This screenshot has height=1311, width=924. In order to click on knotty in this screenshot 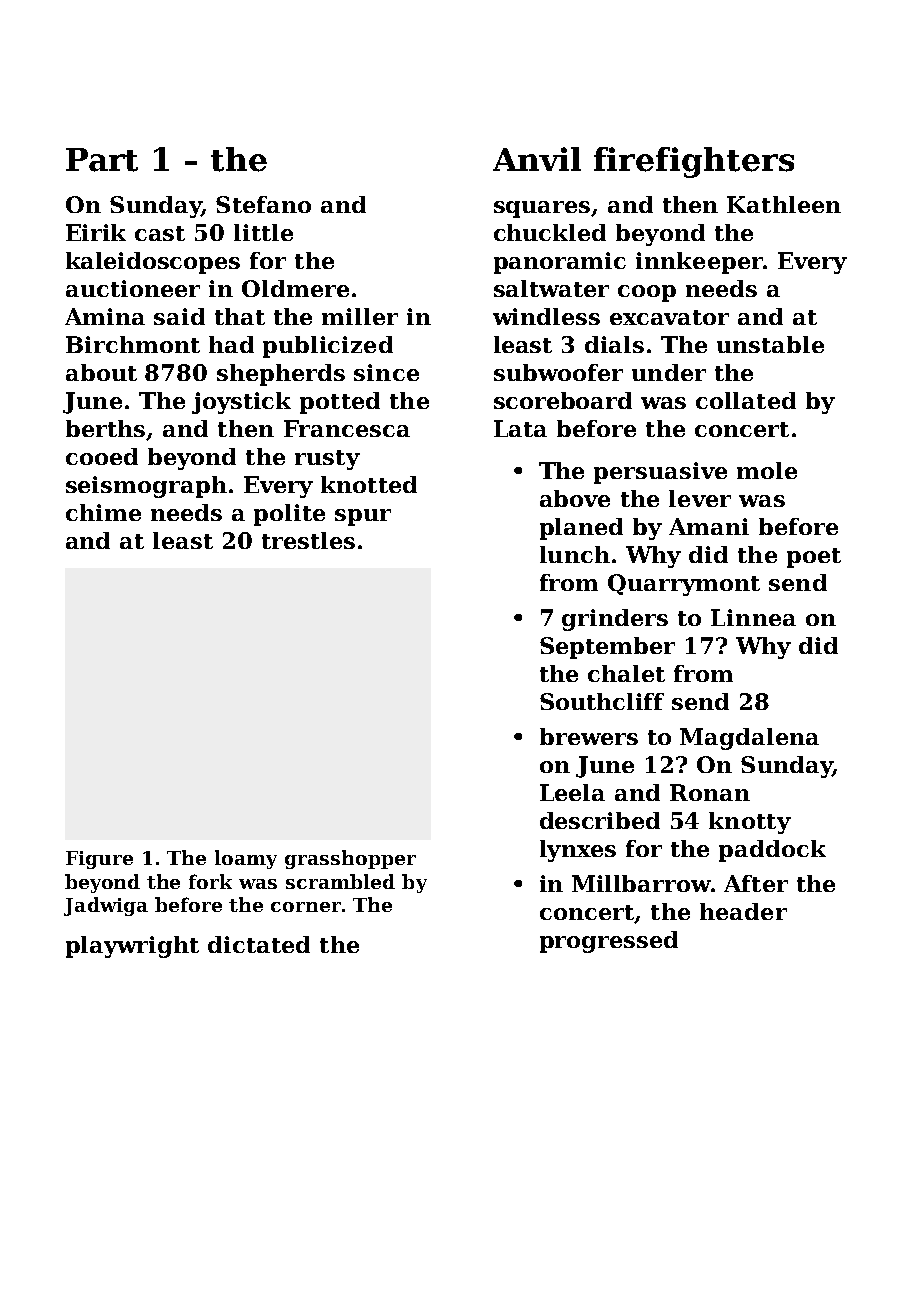, I will do `click(750, 823)`.
